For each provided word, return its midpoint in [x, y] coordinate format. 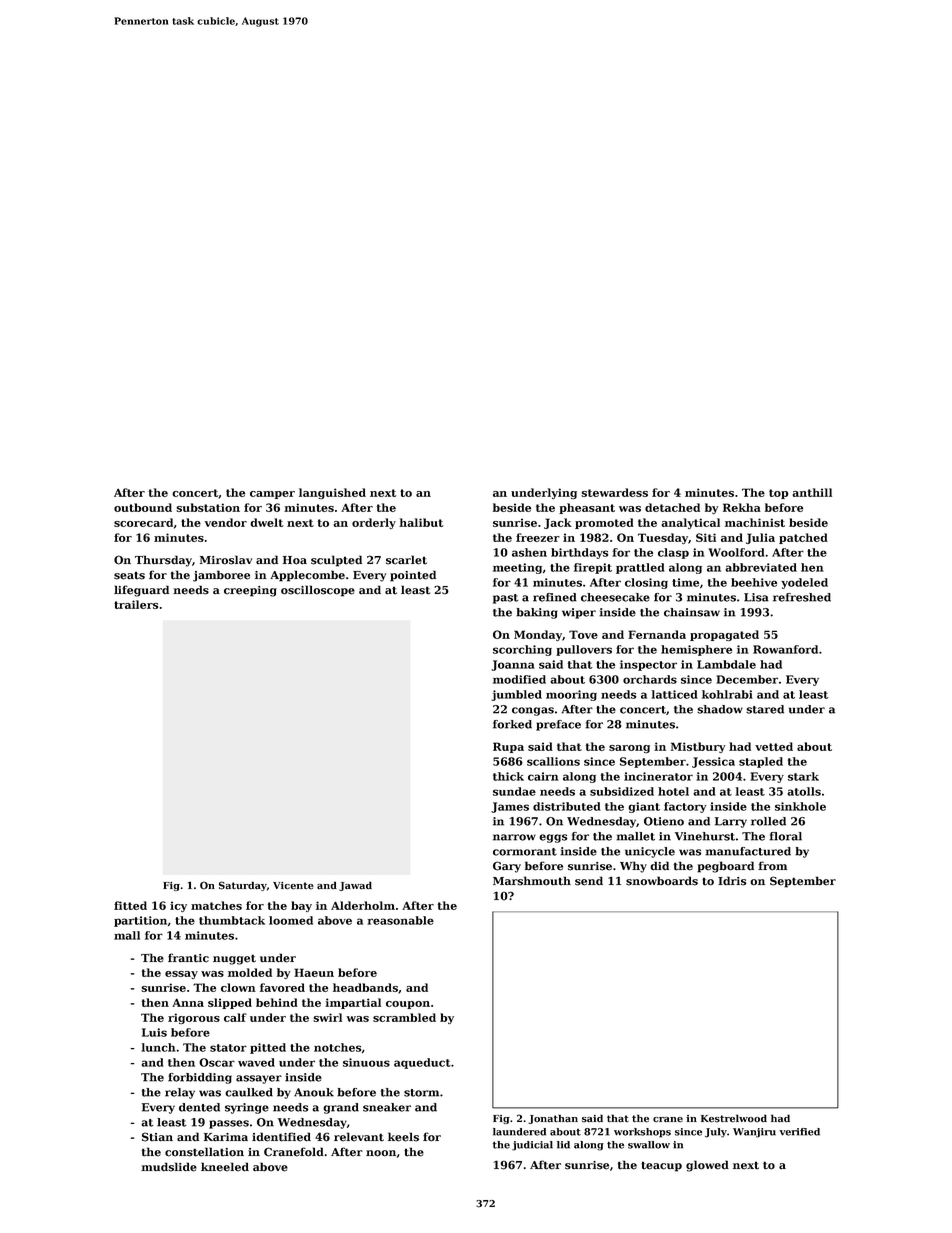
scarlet [406, 560]
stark [803, 776]
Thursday [163, 561]
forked [512, 724]
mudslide [169, 1167]
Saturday [243, 886]
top [778, 494]
